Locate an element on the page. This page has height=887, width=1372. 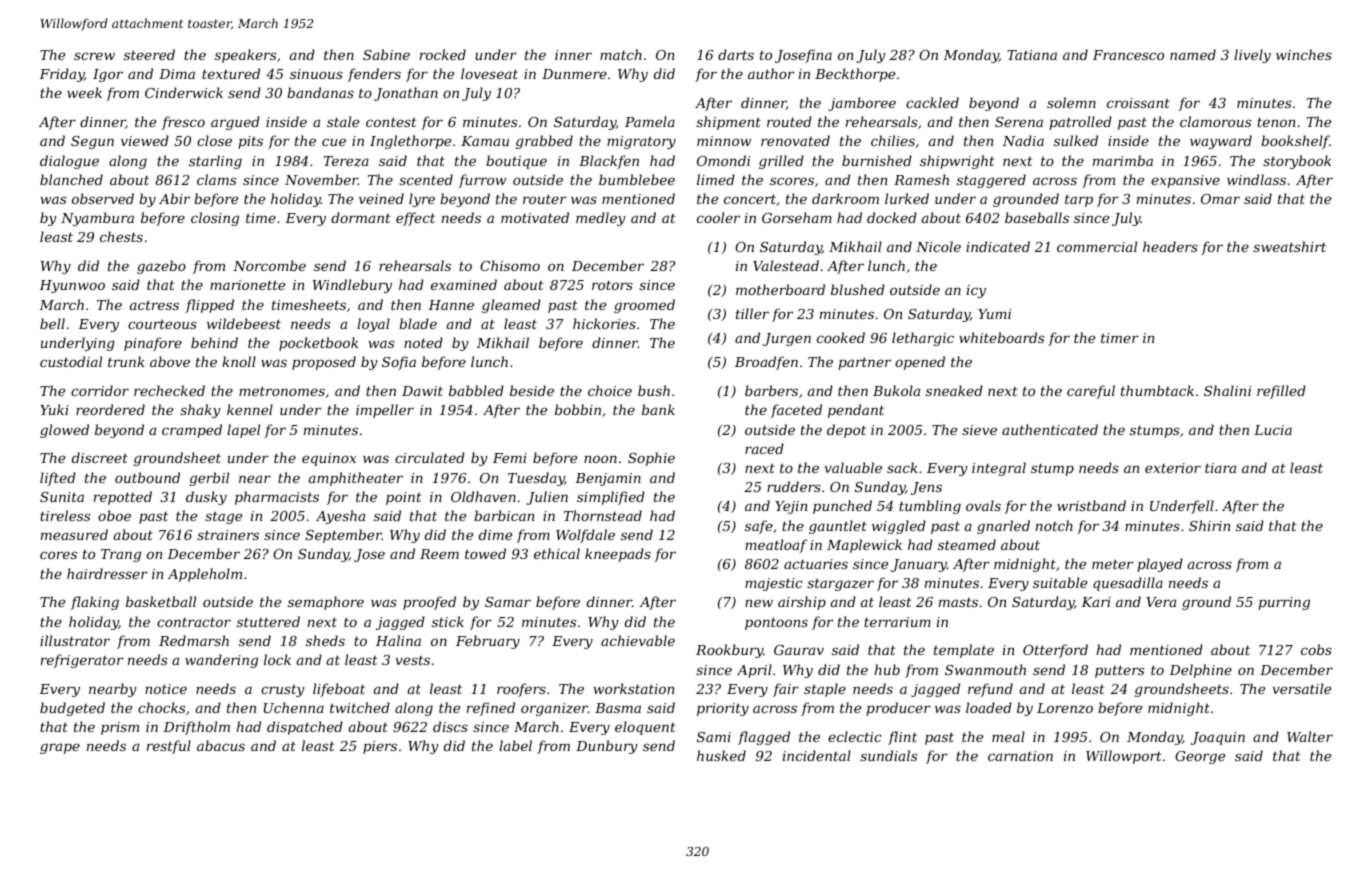
played is located at coordinates (1160, 565).
